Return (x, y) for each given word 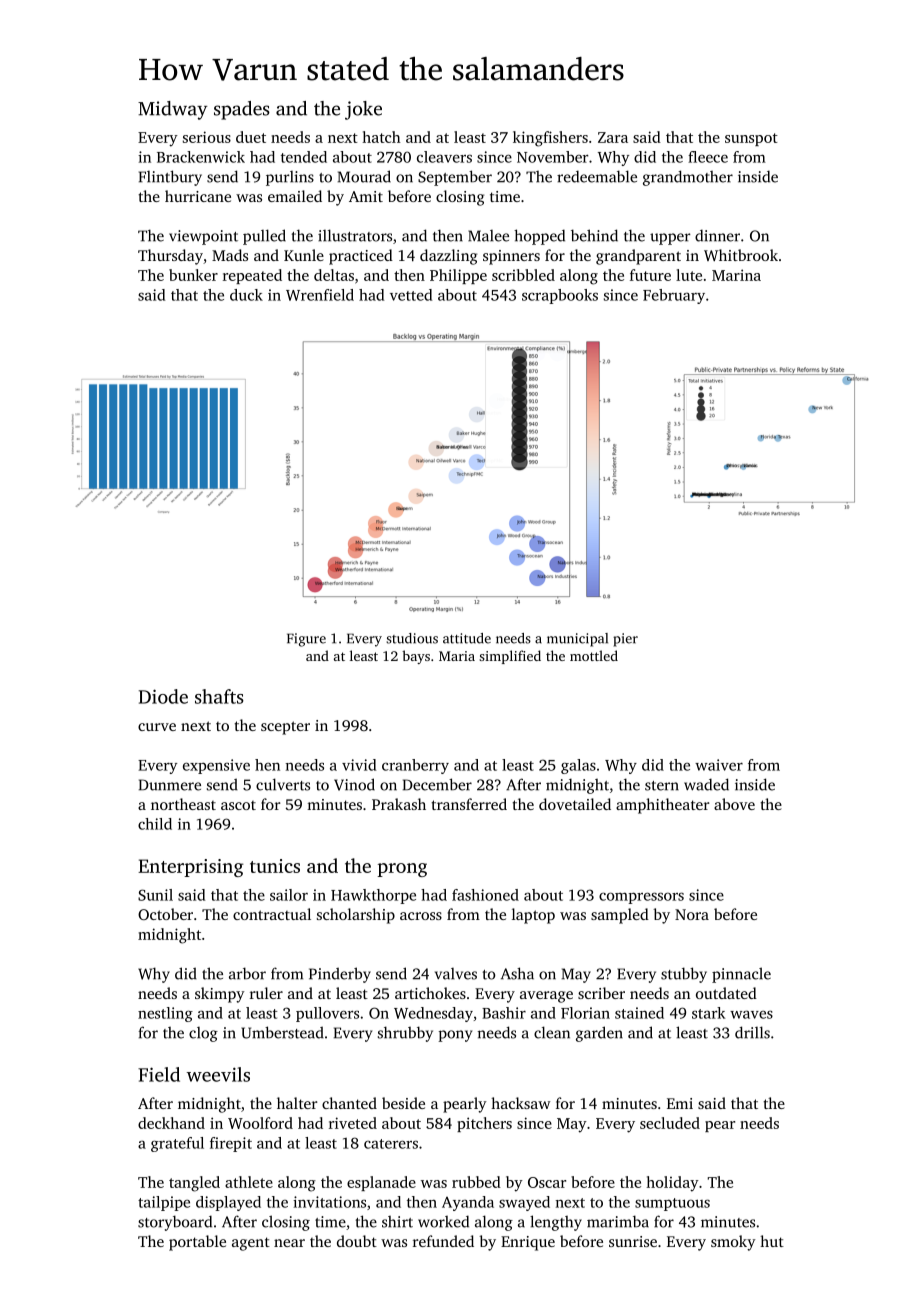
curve (157, 727)
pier (625, 640)
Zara (613, 137)
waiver (719, 765)
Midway (173, 110)
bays (416, 657)
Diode (163, 696)
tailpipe (164, 1203)
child (155, 824)
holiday (672, 1184)
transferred (469, 804)
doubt (357, 1241)
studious (412, 638)
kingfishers (550, 139)
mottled (594, 655)
